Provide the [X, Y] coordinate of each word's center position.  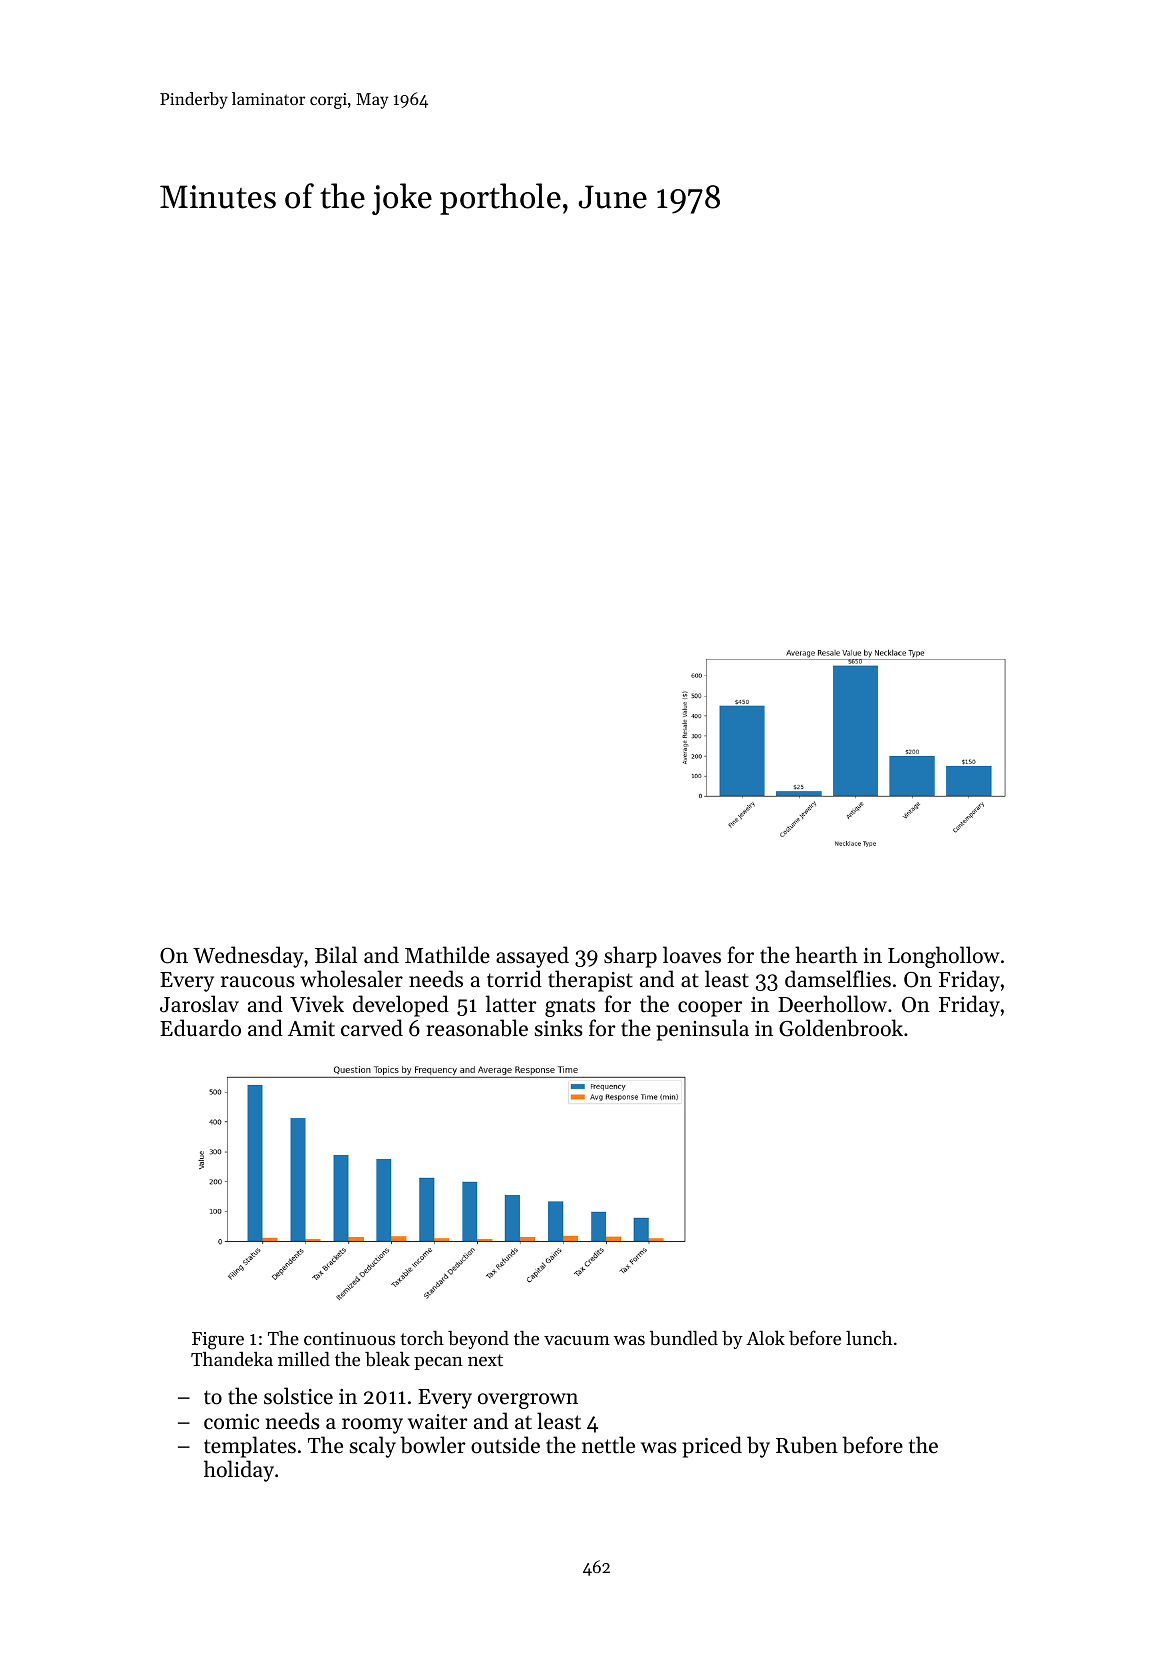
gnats [570, 1007]
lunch [869, 1338]
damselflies [838, 979]
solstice [298, 1396]
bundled [684, 1338]
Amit [311, 1029]
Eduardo [200, 1028]
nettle [608, 1445]
